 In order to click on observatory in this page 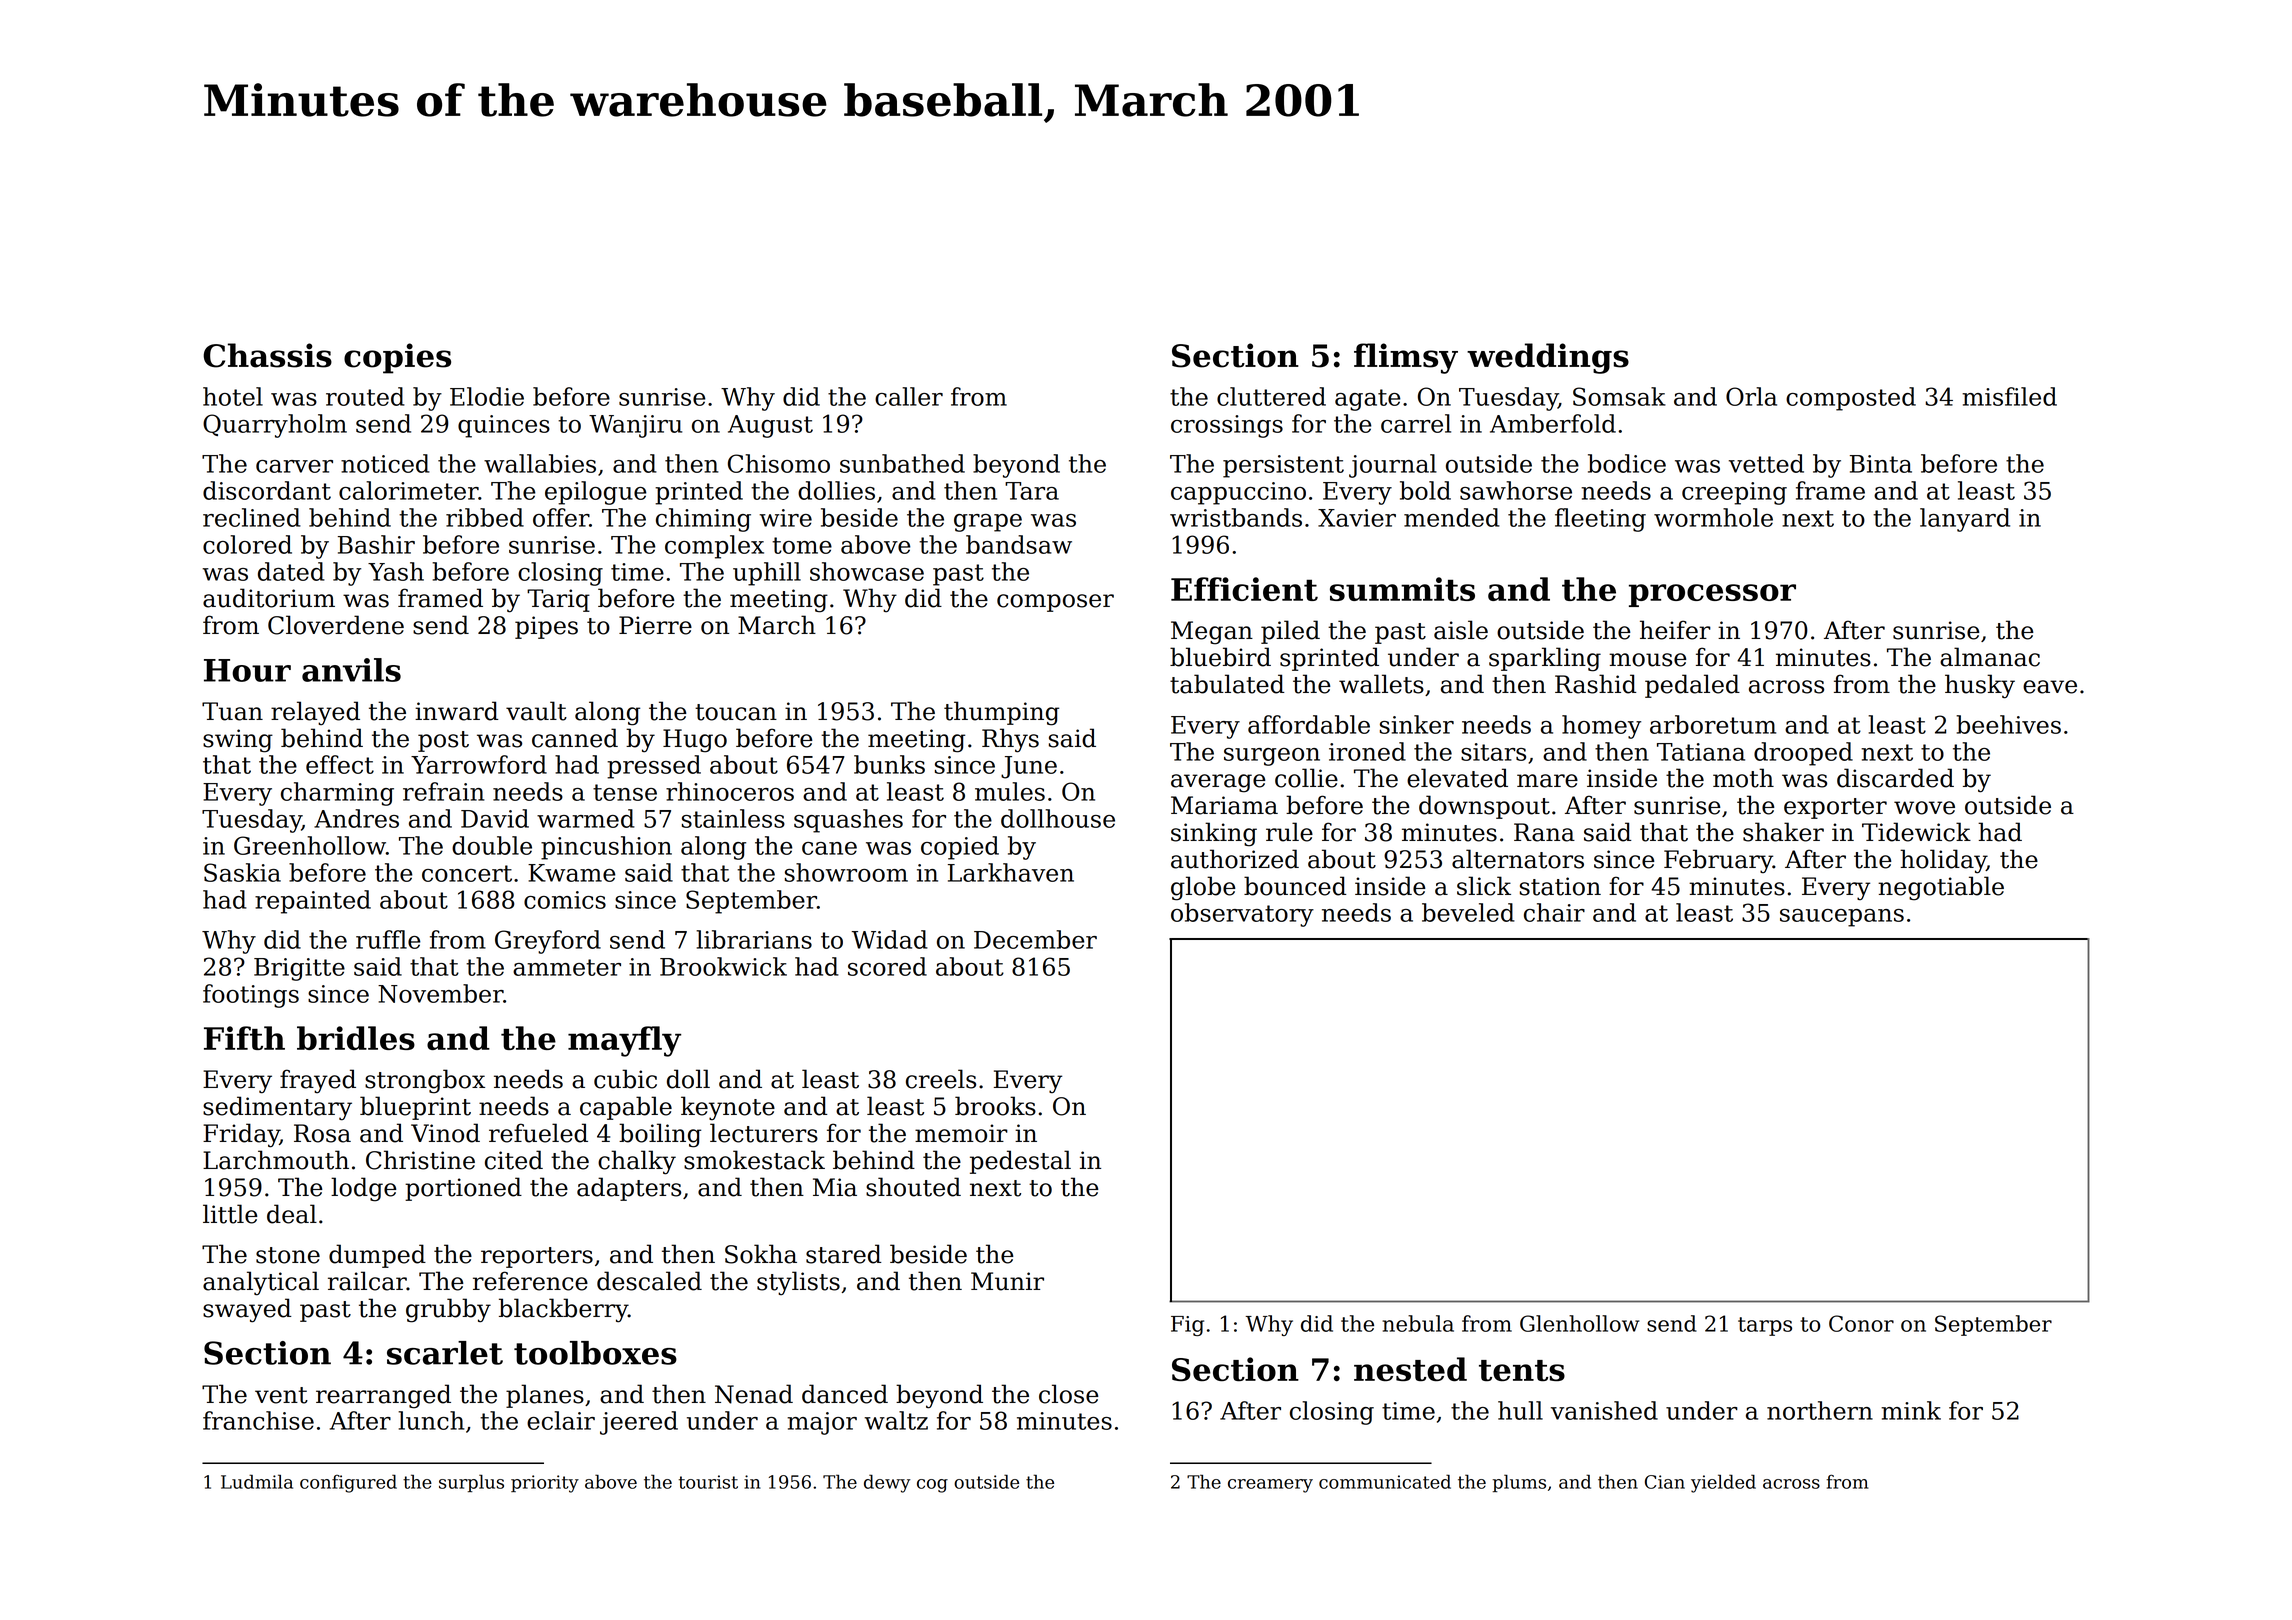, I will do `click(1242, 915)`.
